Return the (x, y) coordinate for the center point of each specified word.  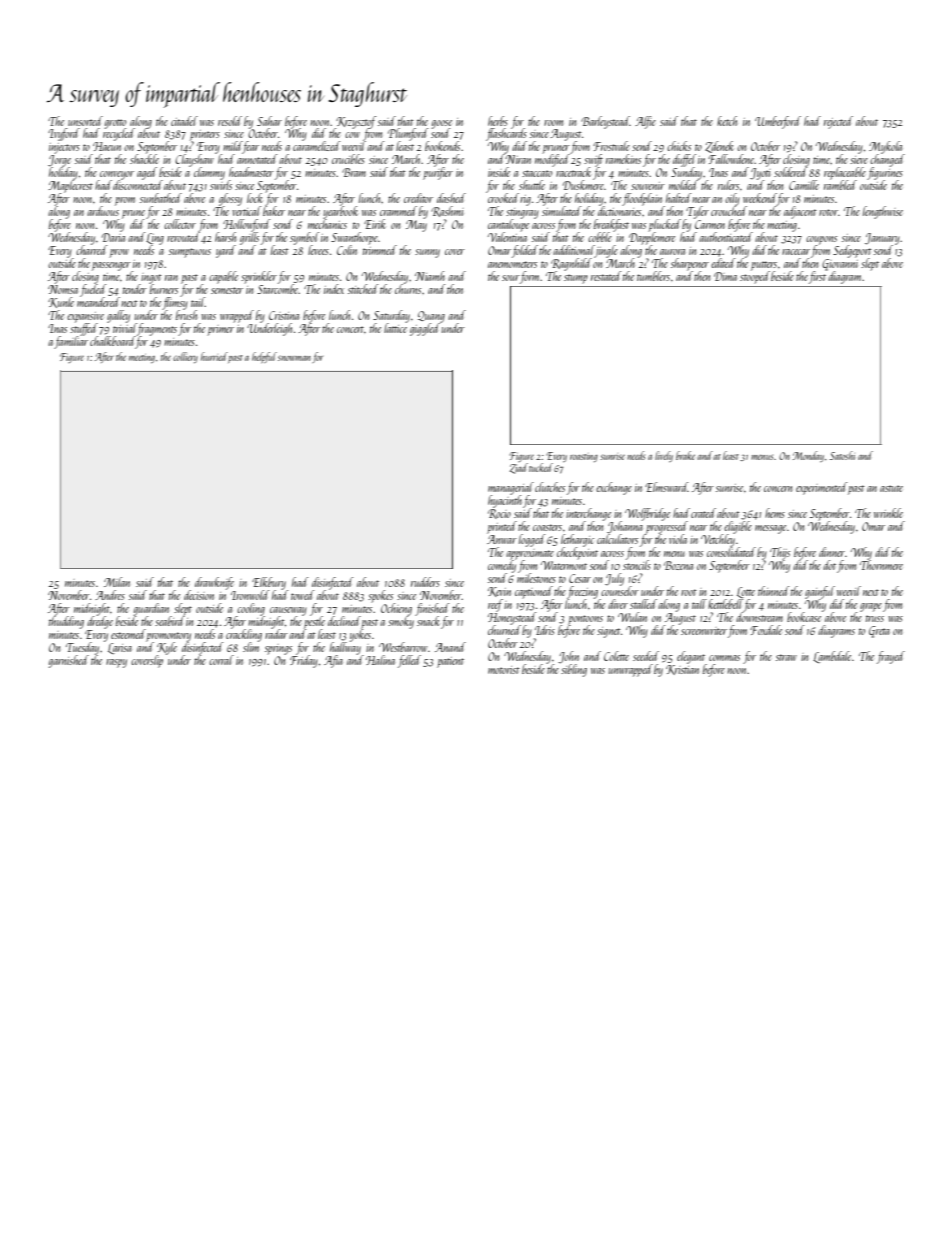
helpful (264, 357)
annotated (257, 159)
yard (226, 251)
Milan (117, 582)
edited (723, 263)
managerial (511, 488)
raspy (116, 663)
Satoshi (842, 455)
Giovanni (840, 265)
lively (664, 456)
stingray (522, 213)
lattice (395, 328)
